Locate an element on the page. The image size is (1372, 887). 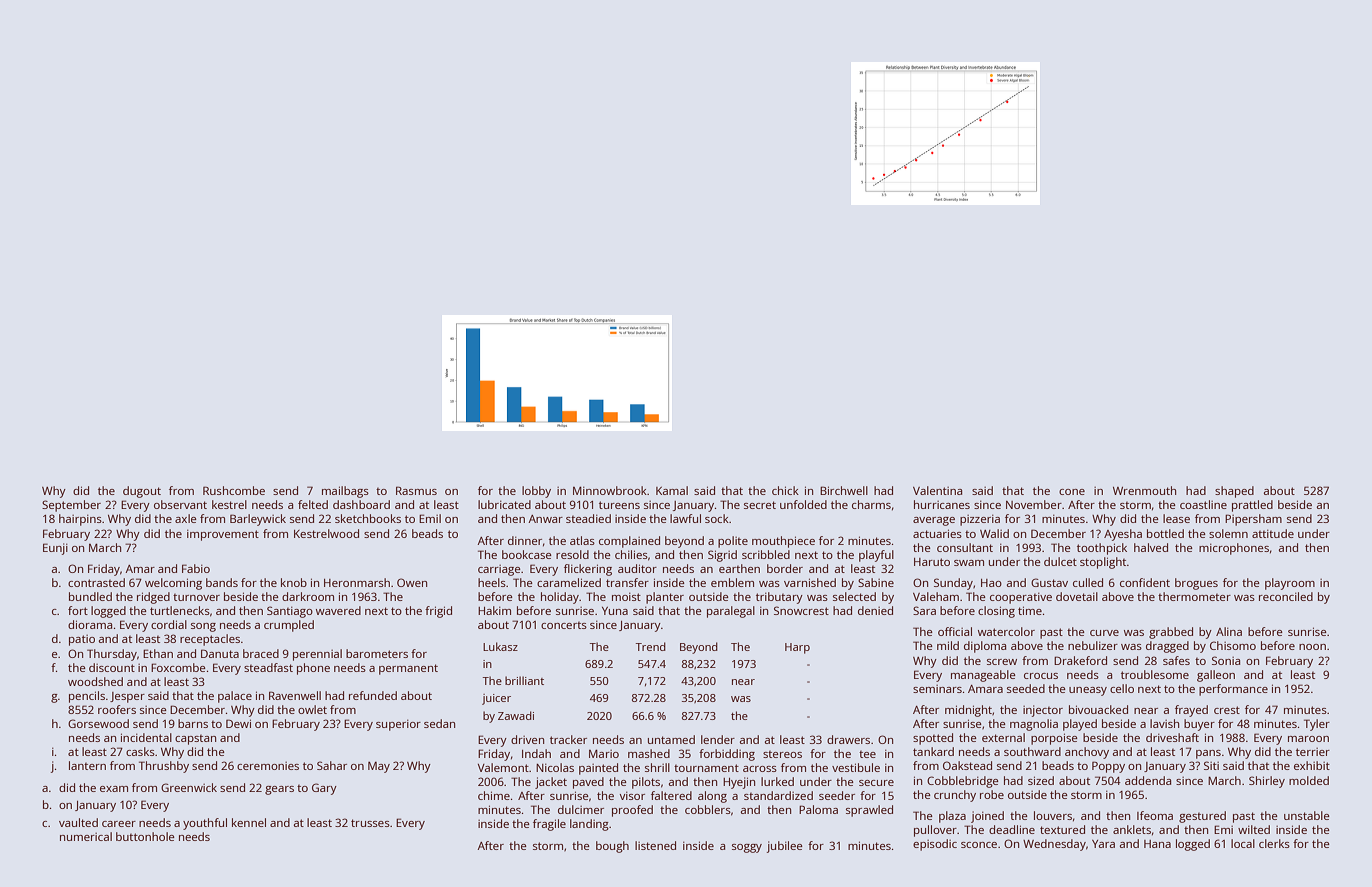
contrasted is located at coordinates (96, 582).
